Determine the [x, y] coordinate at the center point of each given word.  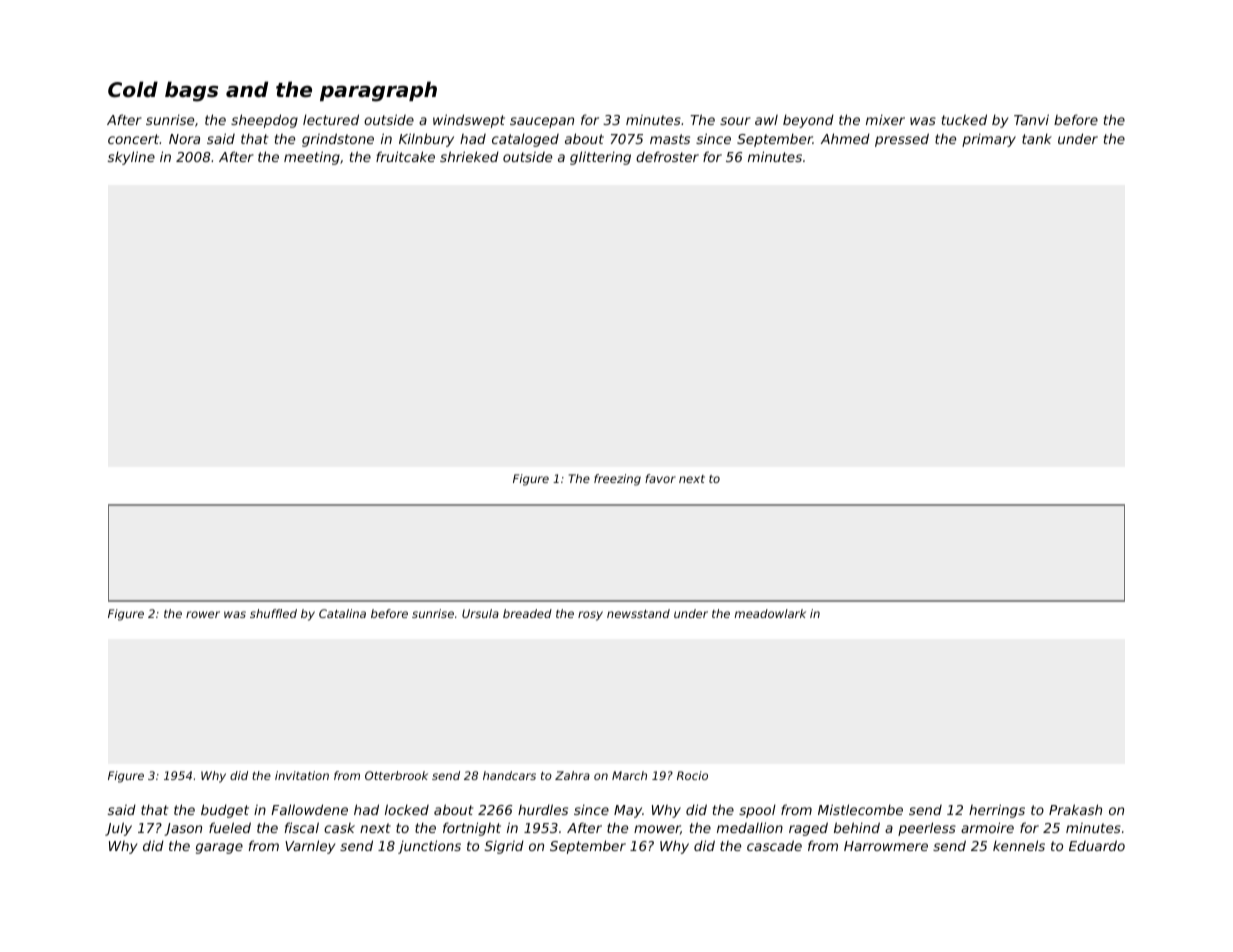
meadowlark [770, 613]
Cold [133, 89]
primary [989, 140]
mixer [885, 119]
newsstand [638, 613]
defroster [667, 156]
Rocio [692, 775]
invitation [302, 775]
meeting [312, 158]
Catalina [342, 613]
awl [766, 120]
